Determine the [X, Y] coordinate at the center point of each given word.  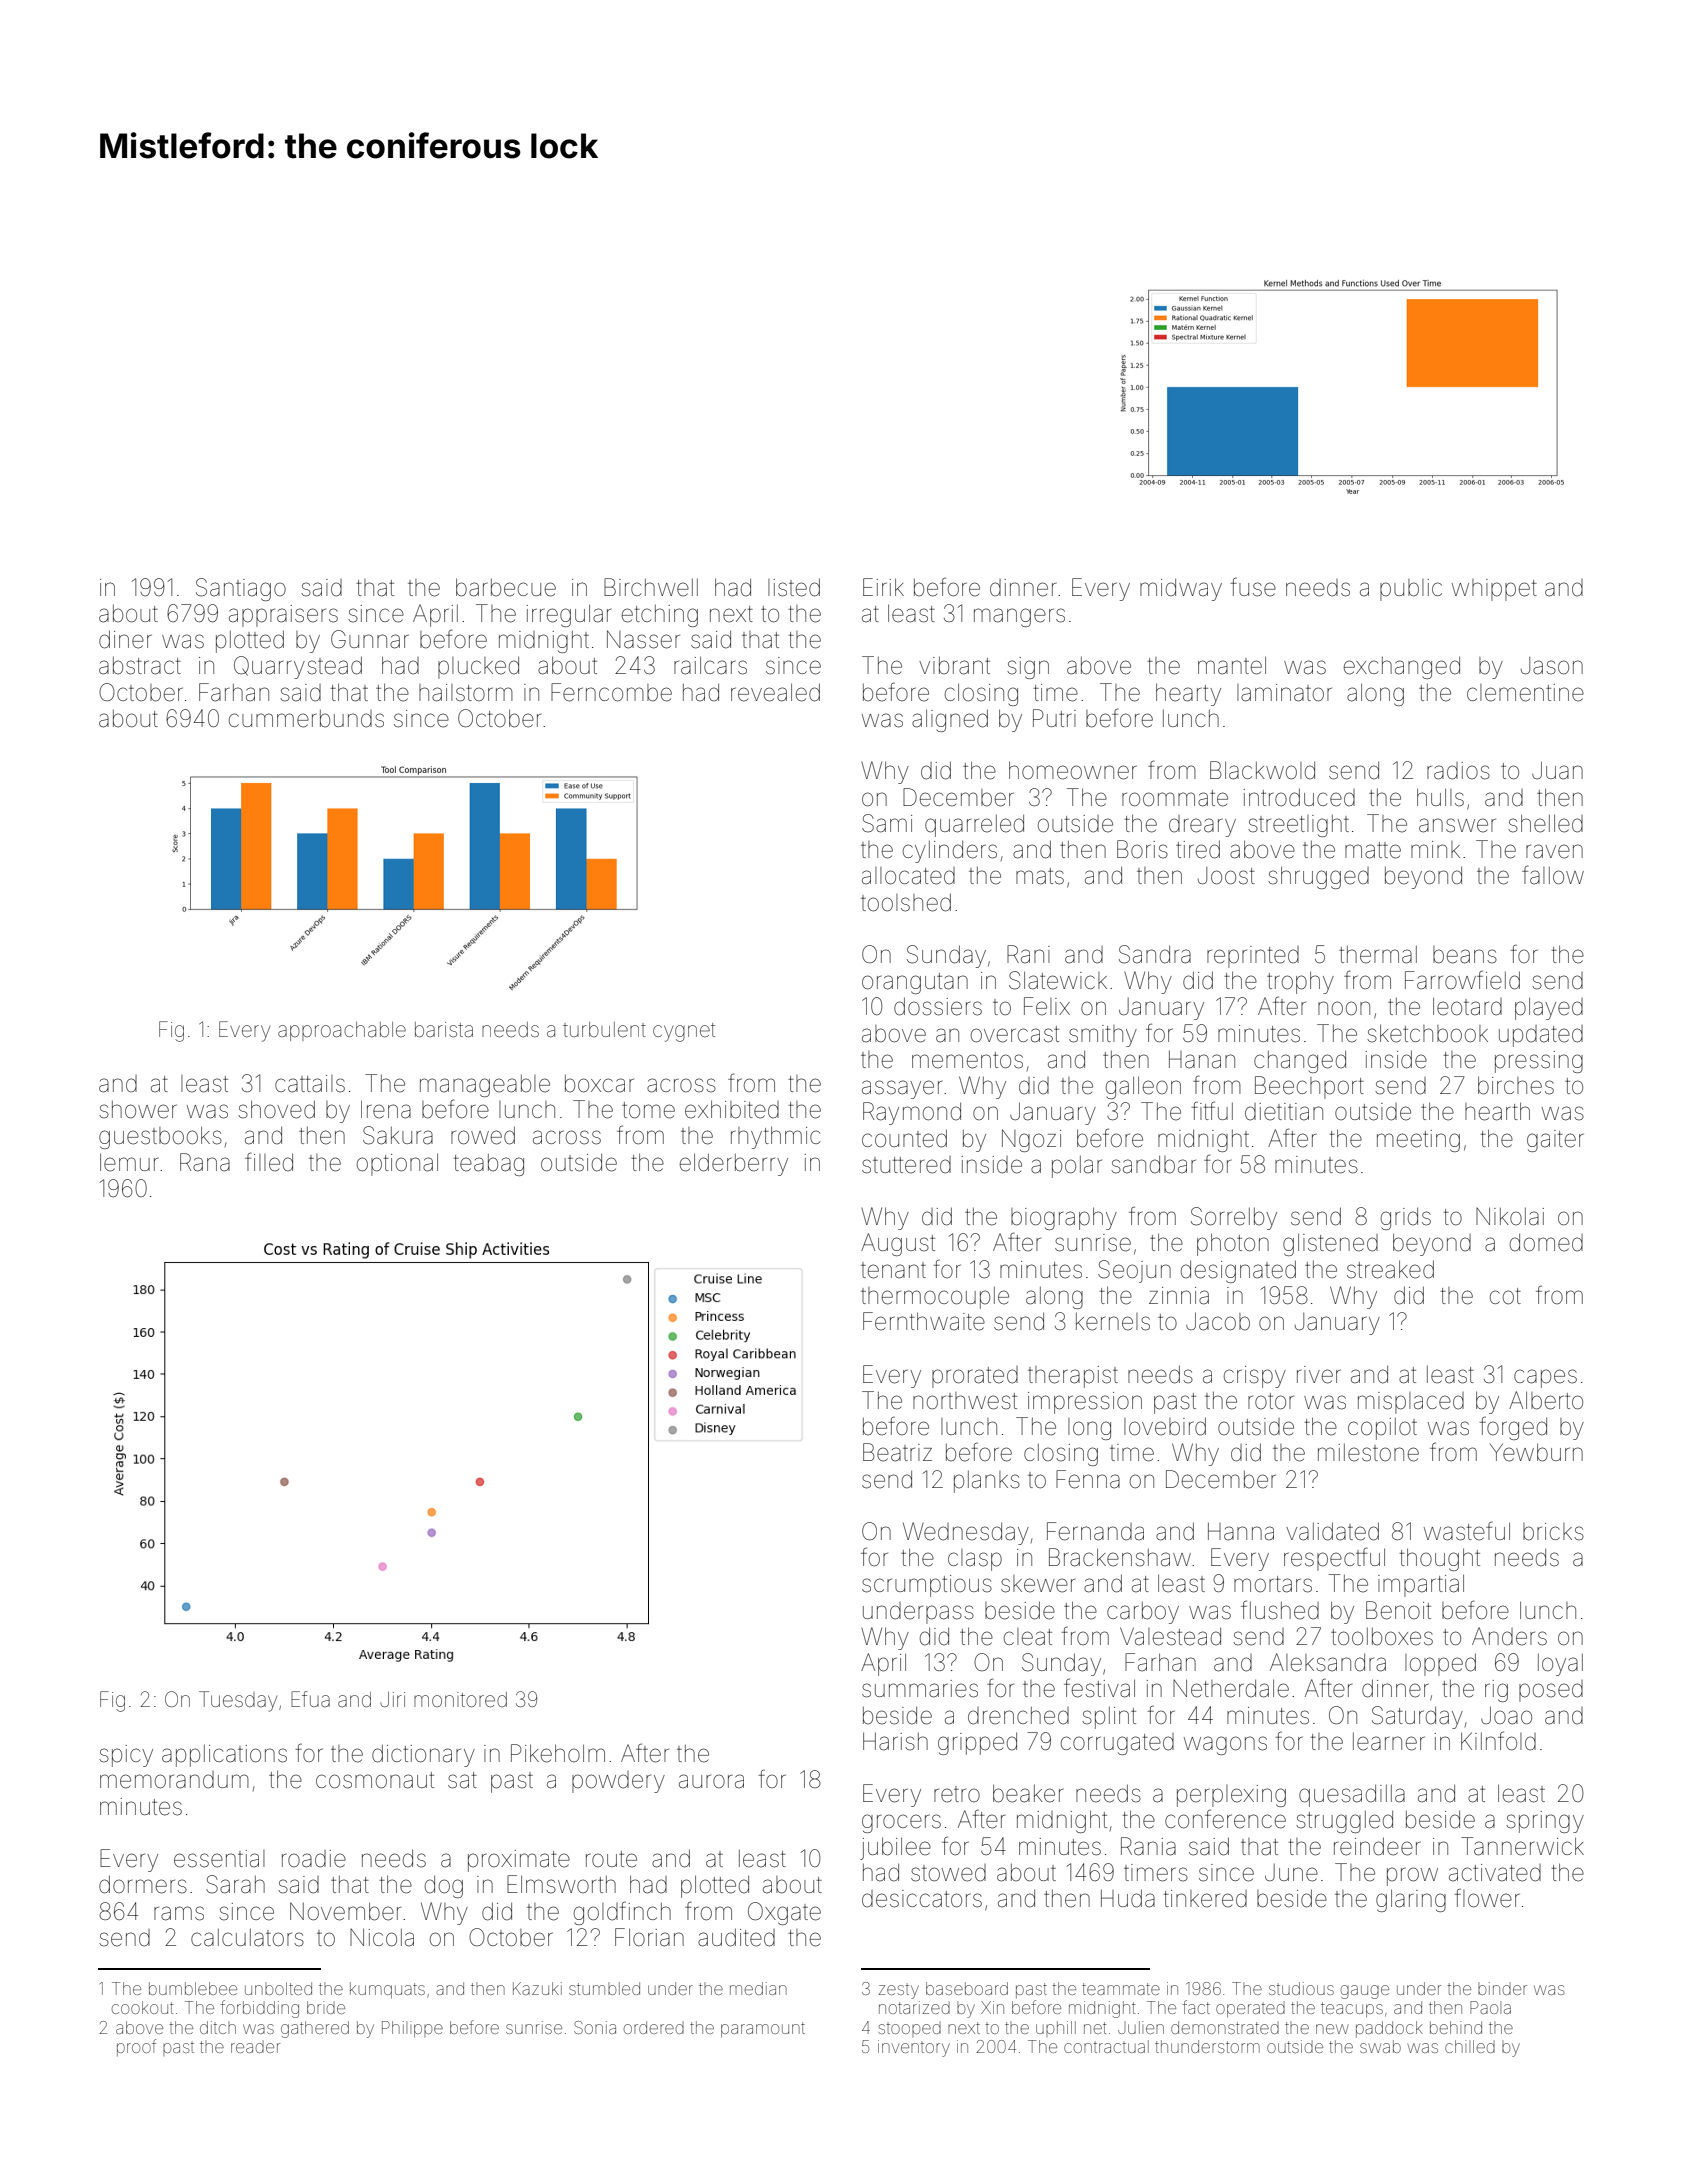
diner [125, 639]
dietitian [1284, 1112]
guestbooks [160, 1137]
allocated [908, 876]
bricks [1553, 1532]
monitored [460, 1700]
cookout [143, 2007]
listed [794, 587]
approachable [342, 1031]
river [1319, 1375]
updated [1541, 1036]
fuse [1253, 587]
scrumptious [927, 1586]
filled [269, 1162]
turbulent [604, 1029]
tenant [893, 1270]
